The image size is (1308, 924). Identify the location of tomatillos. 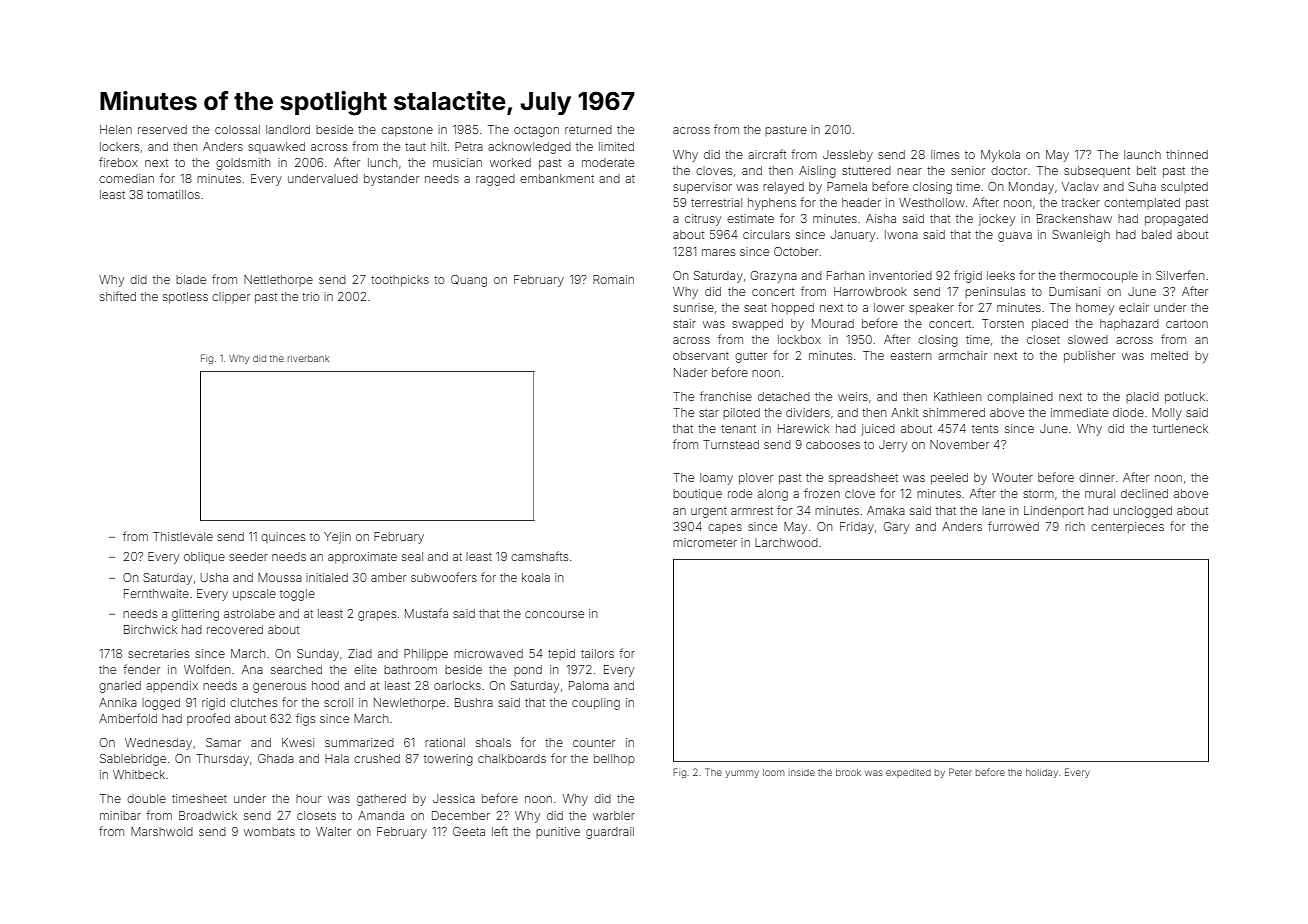
(173, 194).
